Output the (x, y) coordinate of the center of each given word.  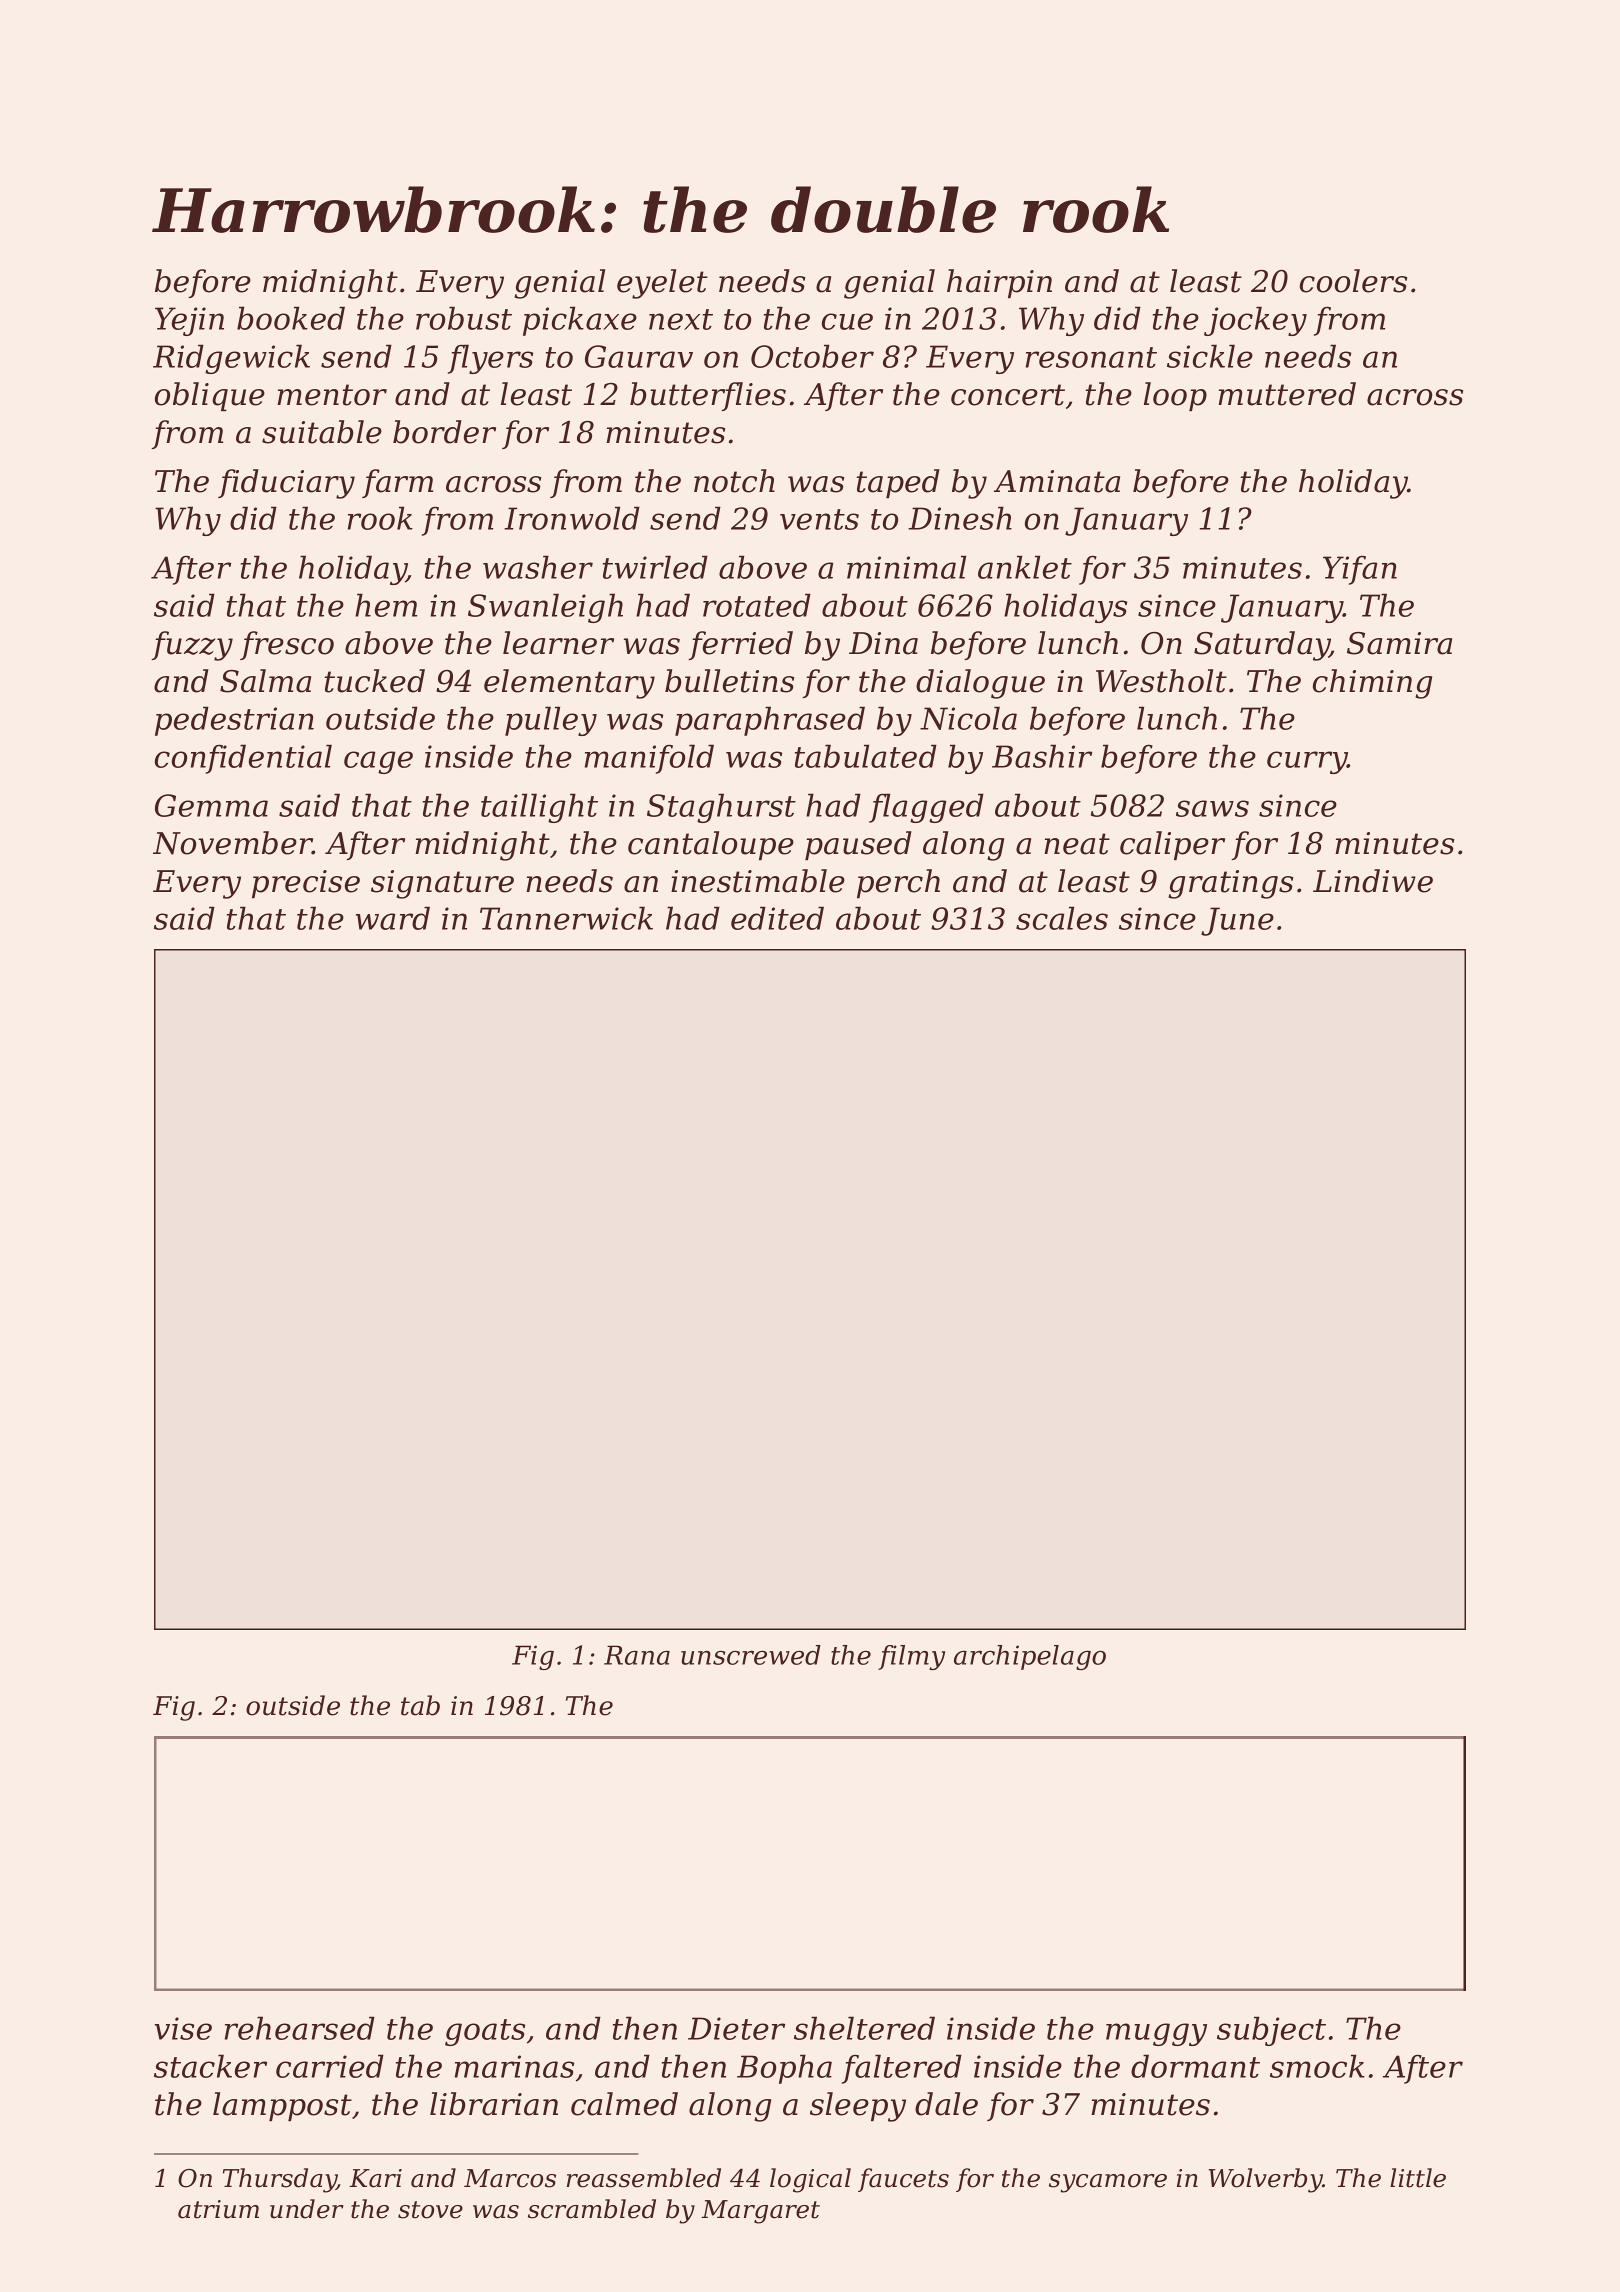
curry (1307, 762)
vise (183, 2028)
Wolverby (1266, 2180)
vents (819, 519)
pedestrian (234, 721)
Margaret (760, 2212)
